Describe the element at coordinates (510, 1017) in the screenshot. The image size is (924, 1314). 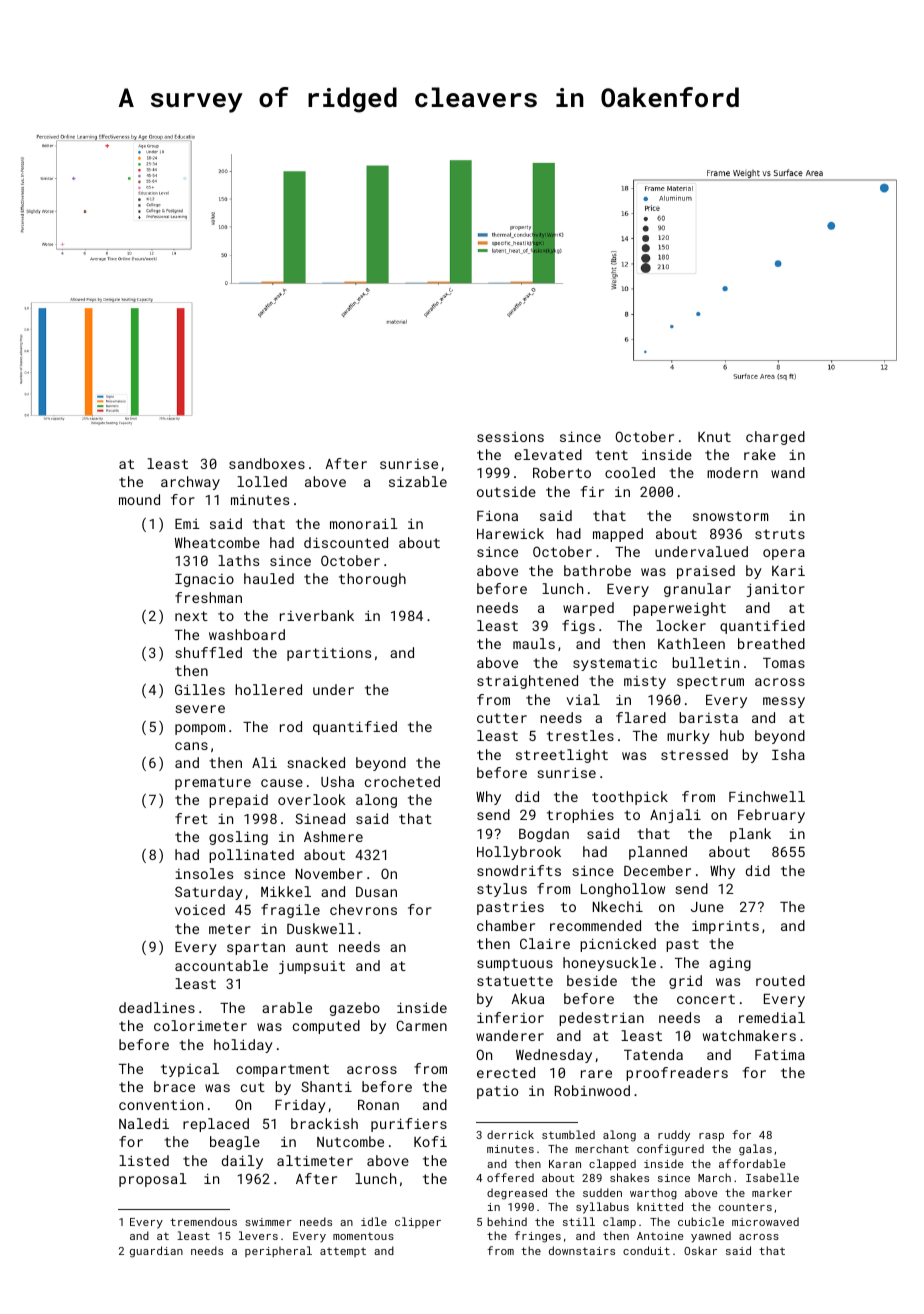
I see `inferior` at that location.
